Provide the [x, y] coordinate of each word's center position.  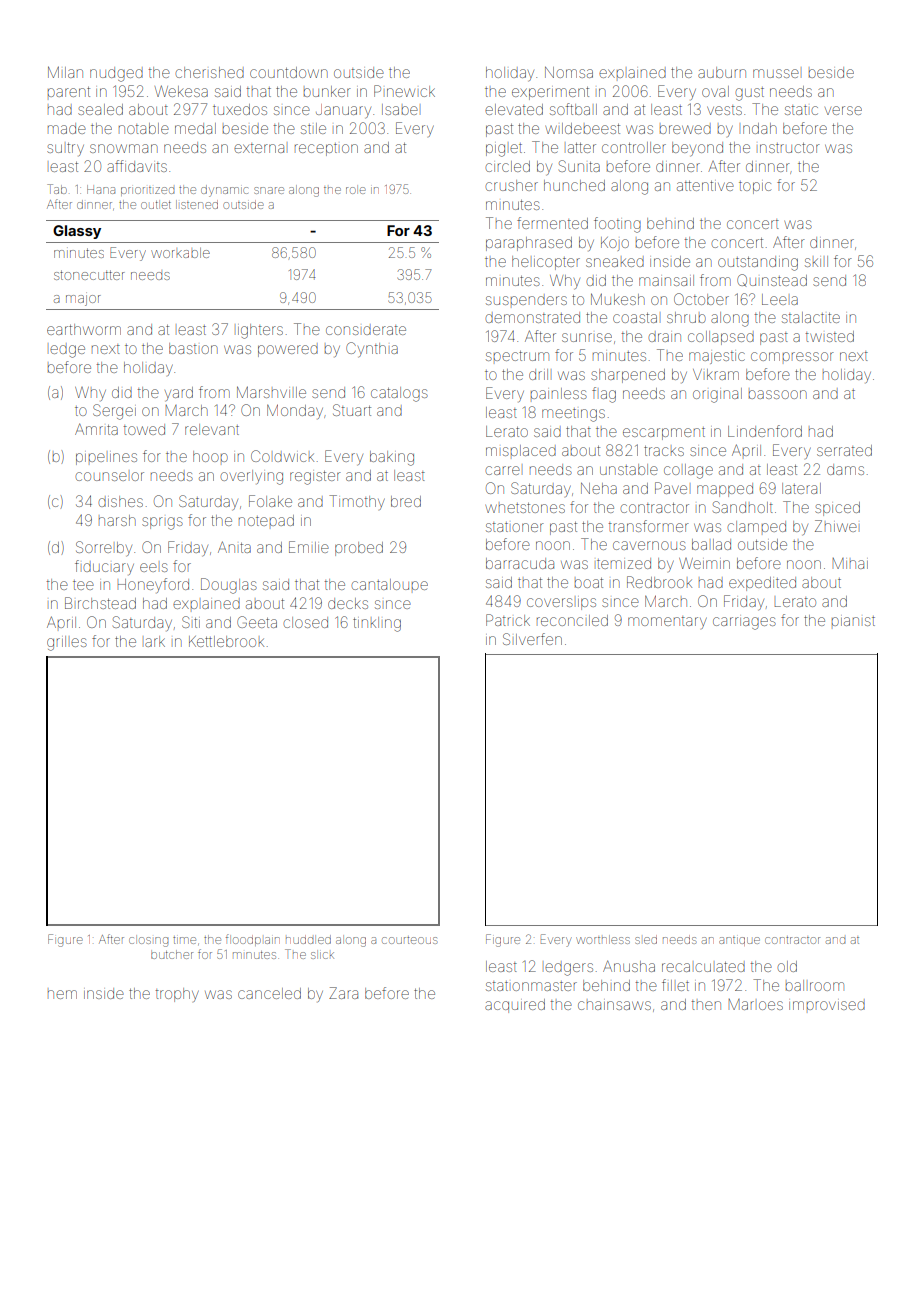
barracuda [520, 563]
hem [62, 994]
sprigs [162, 523]
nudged [116, 74]
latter [582, 148]
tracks [664, 451]
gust [749, 94]
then [706, 1005]
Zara [343, 993]
